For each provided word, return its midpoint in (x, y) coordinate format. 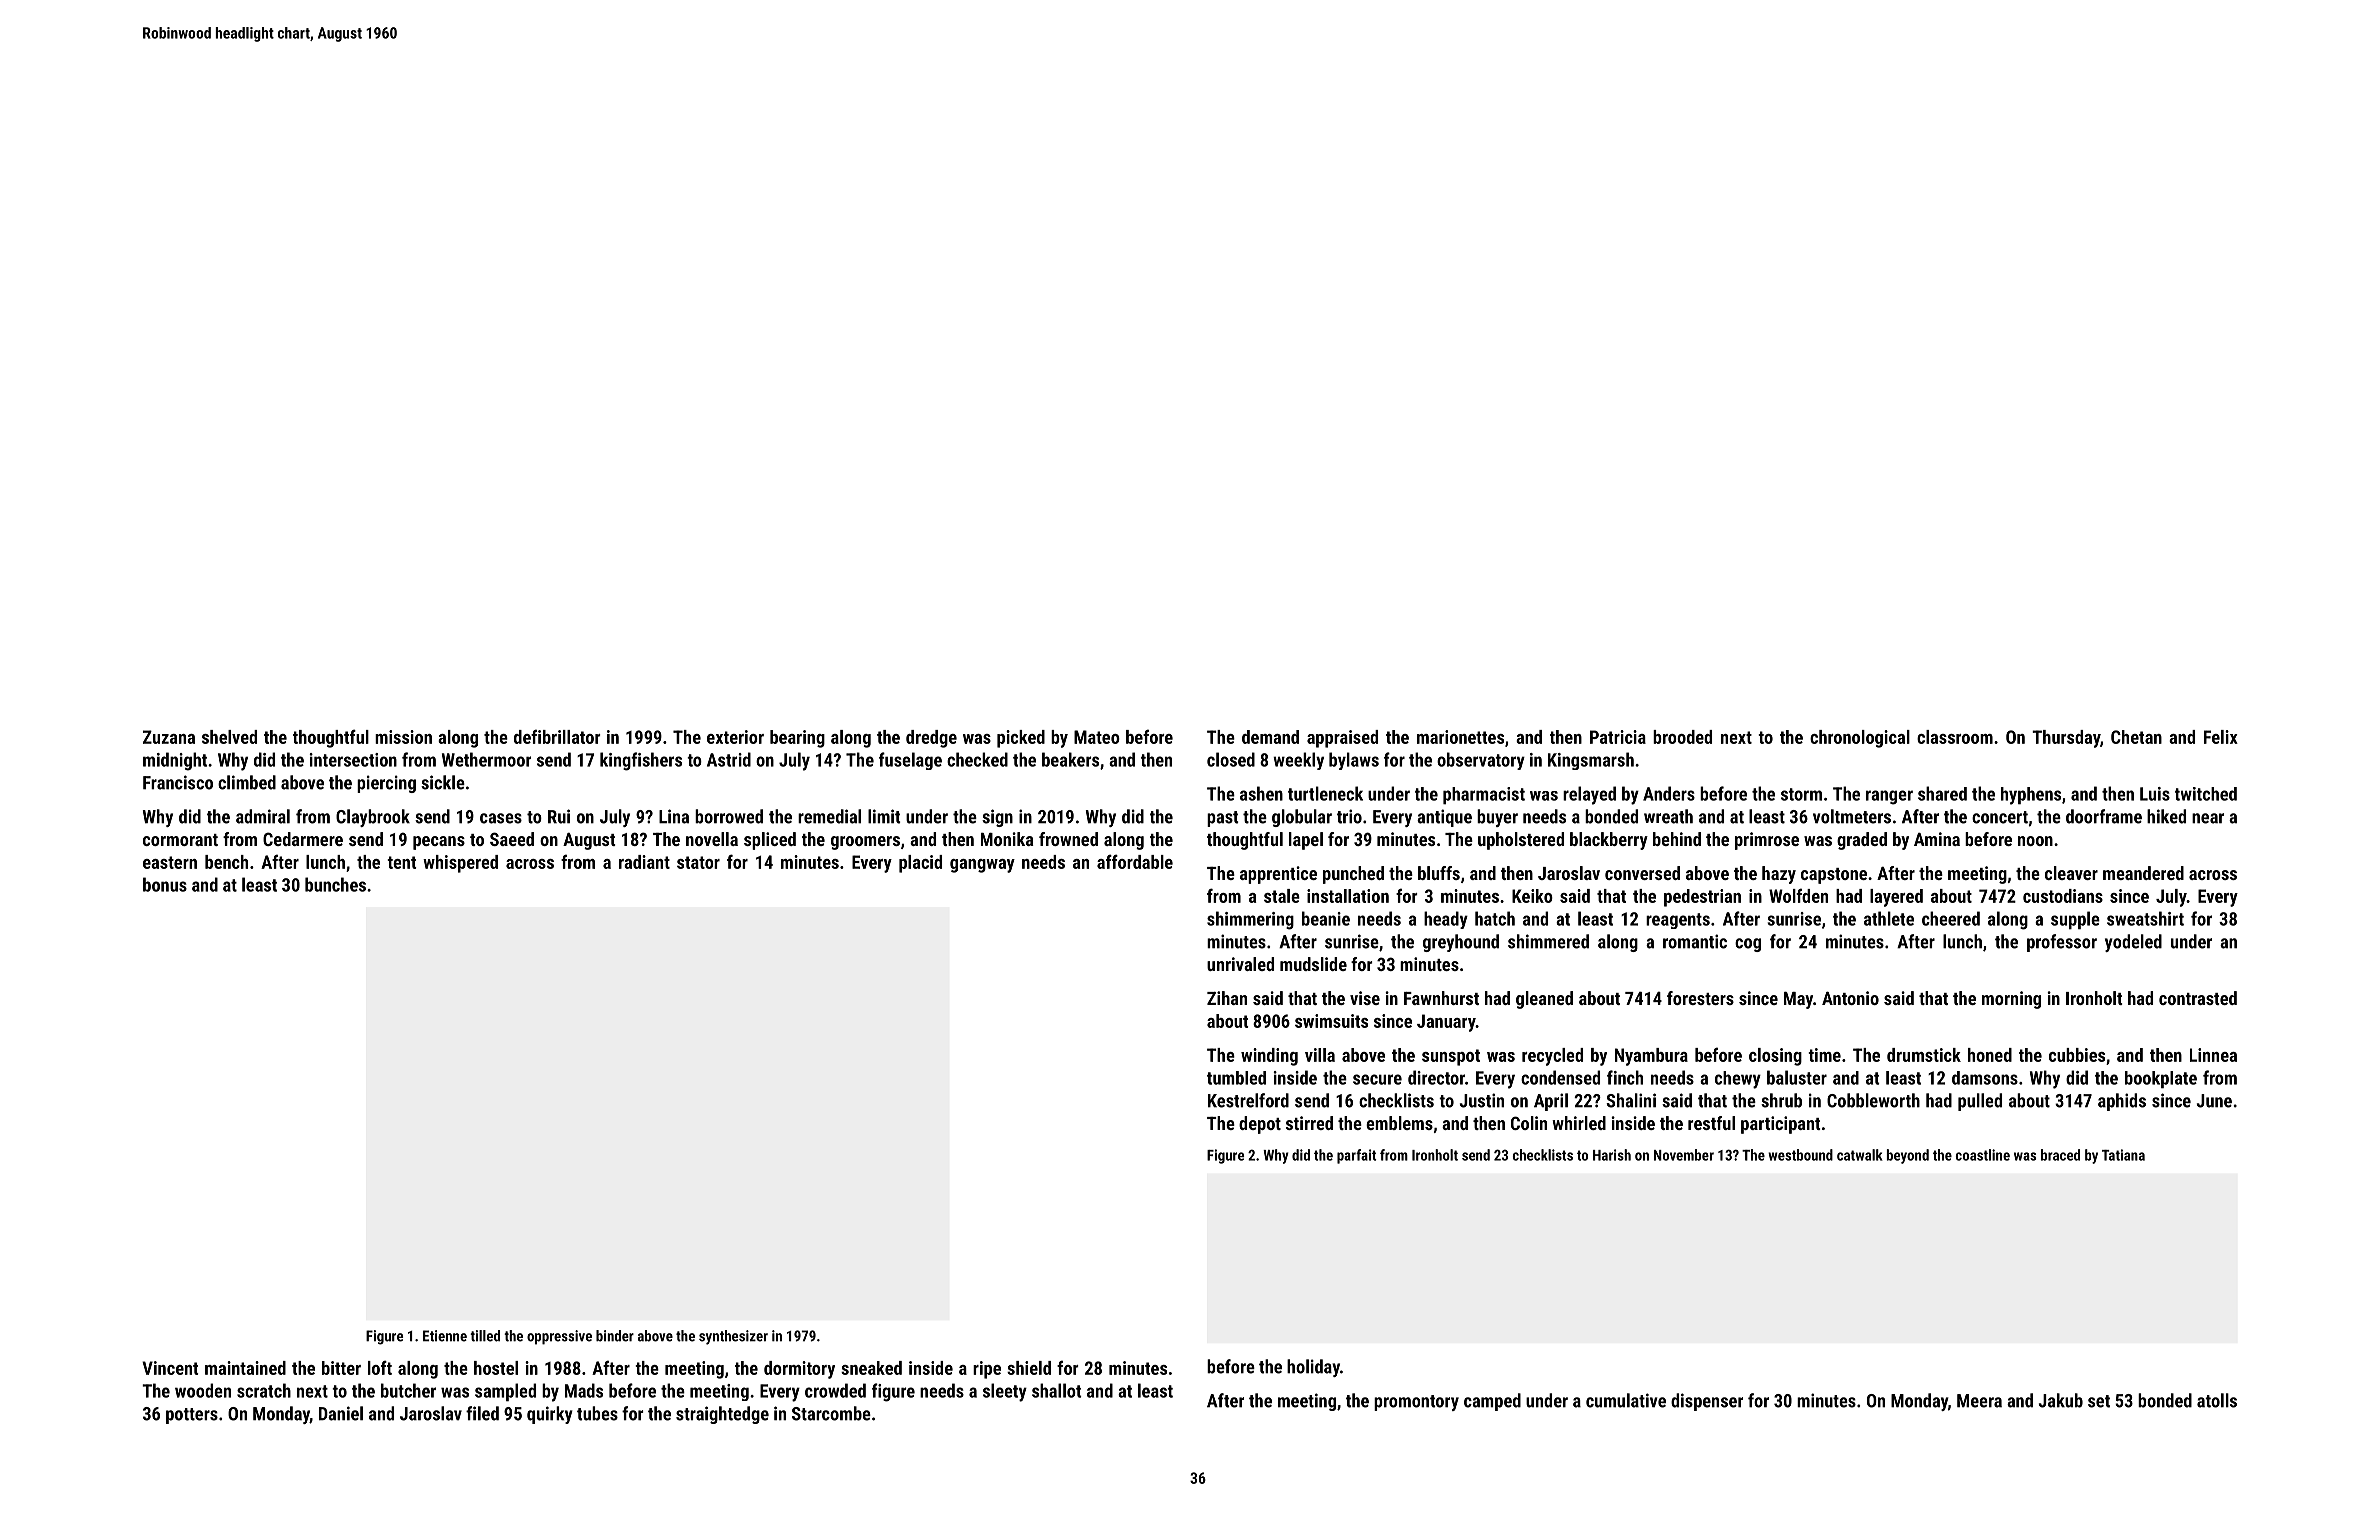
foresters (1700, 998)
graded (1862, 841)
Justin (1482, 1100)
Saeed (512, 839)
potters (192, 1416)
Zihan (1227, 998)
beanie (1326, 918)
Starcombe (831, 1413)
